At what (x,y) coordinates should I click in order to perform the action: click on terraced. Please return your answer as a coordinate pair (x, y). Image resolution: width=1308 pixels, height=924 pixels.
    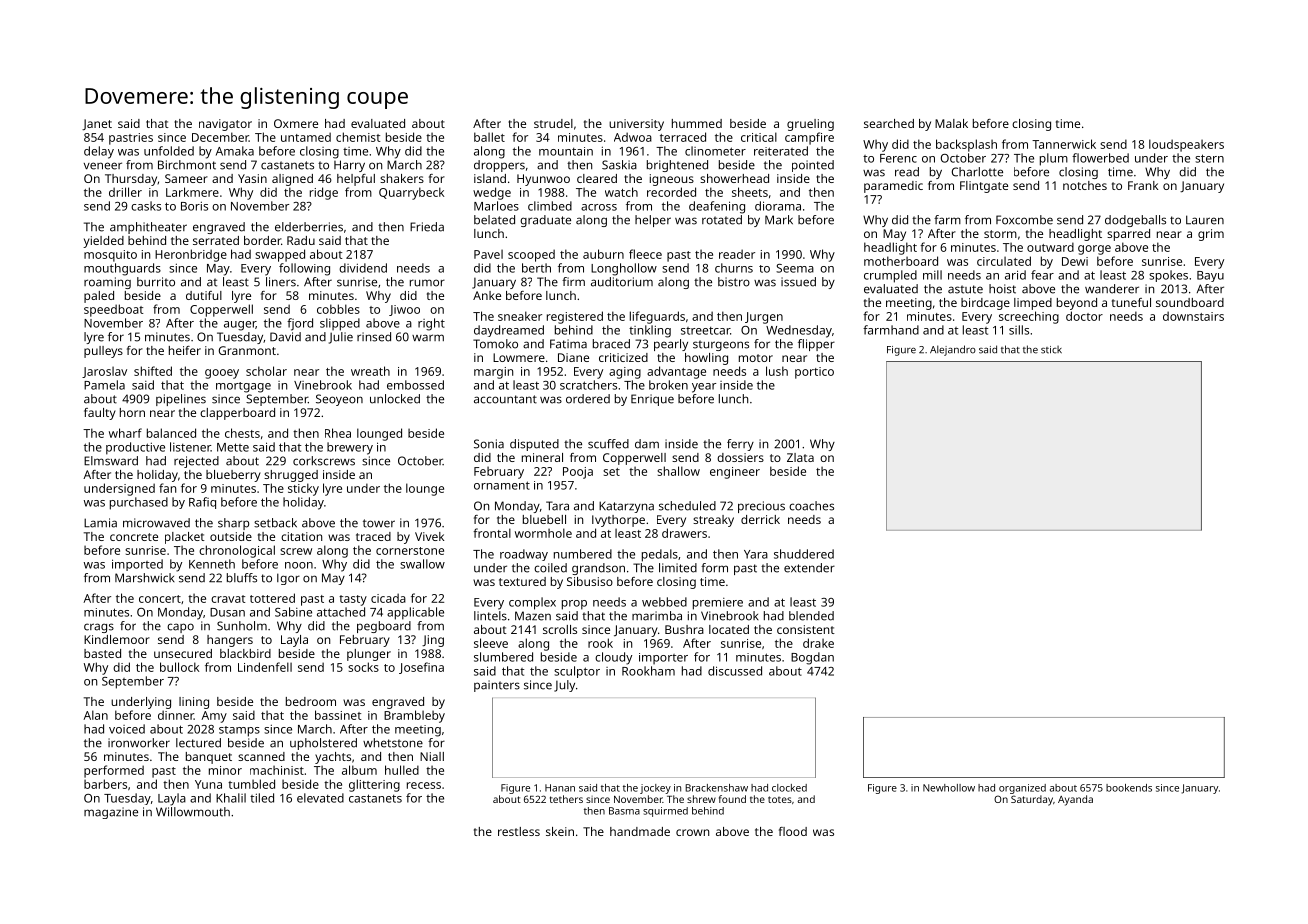
    Looking at the image, I should click on (683, 137).
